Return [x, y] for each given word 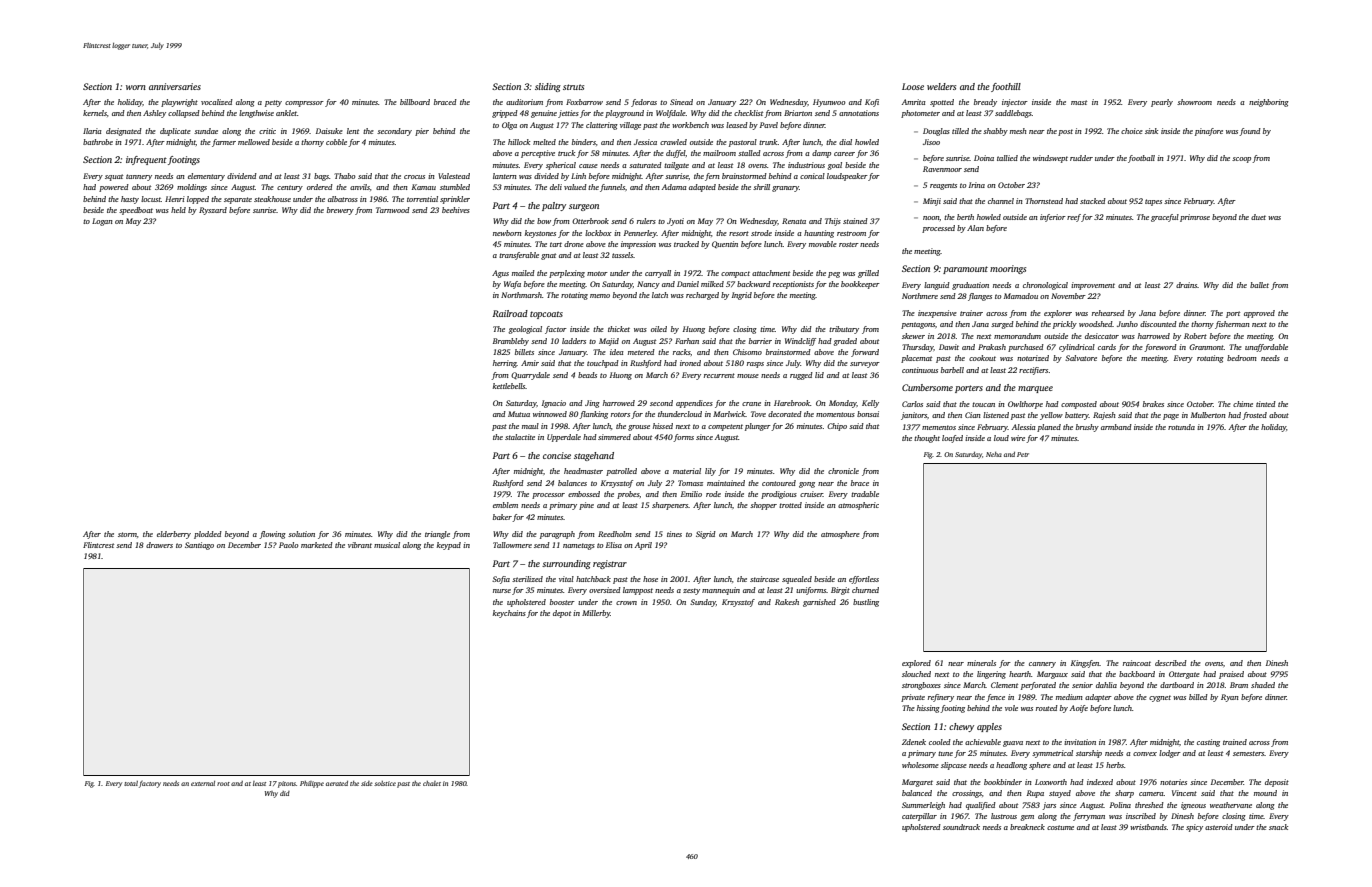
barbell [952, 370]
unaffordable [1266, 348]
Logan [102, 222]
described [1171, 663]
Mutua [519, 414]
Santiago [199, 546]
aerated [337, 783]
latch [660, 295]
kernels [95, 113]
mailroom [719, 153]
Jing [592, 404]
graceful [1165, 218]
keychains [509, 614]
